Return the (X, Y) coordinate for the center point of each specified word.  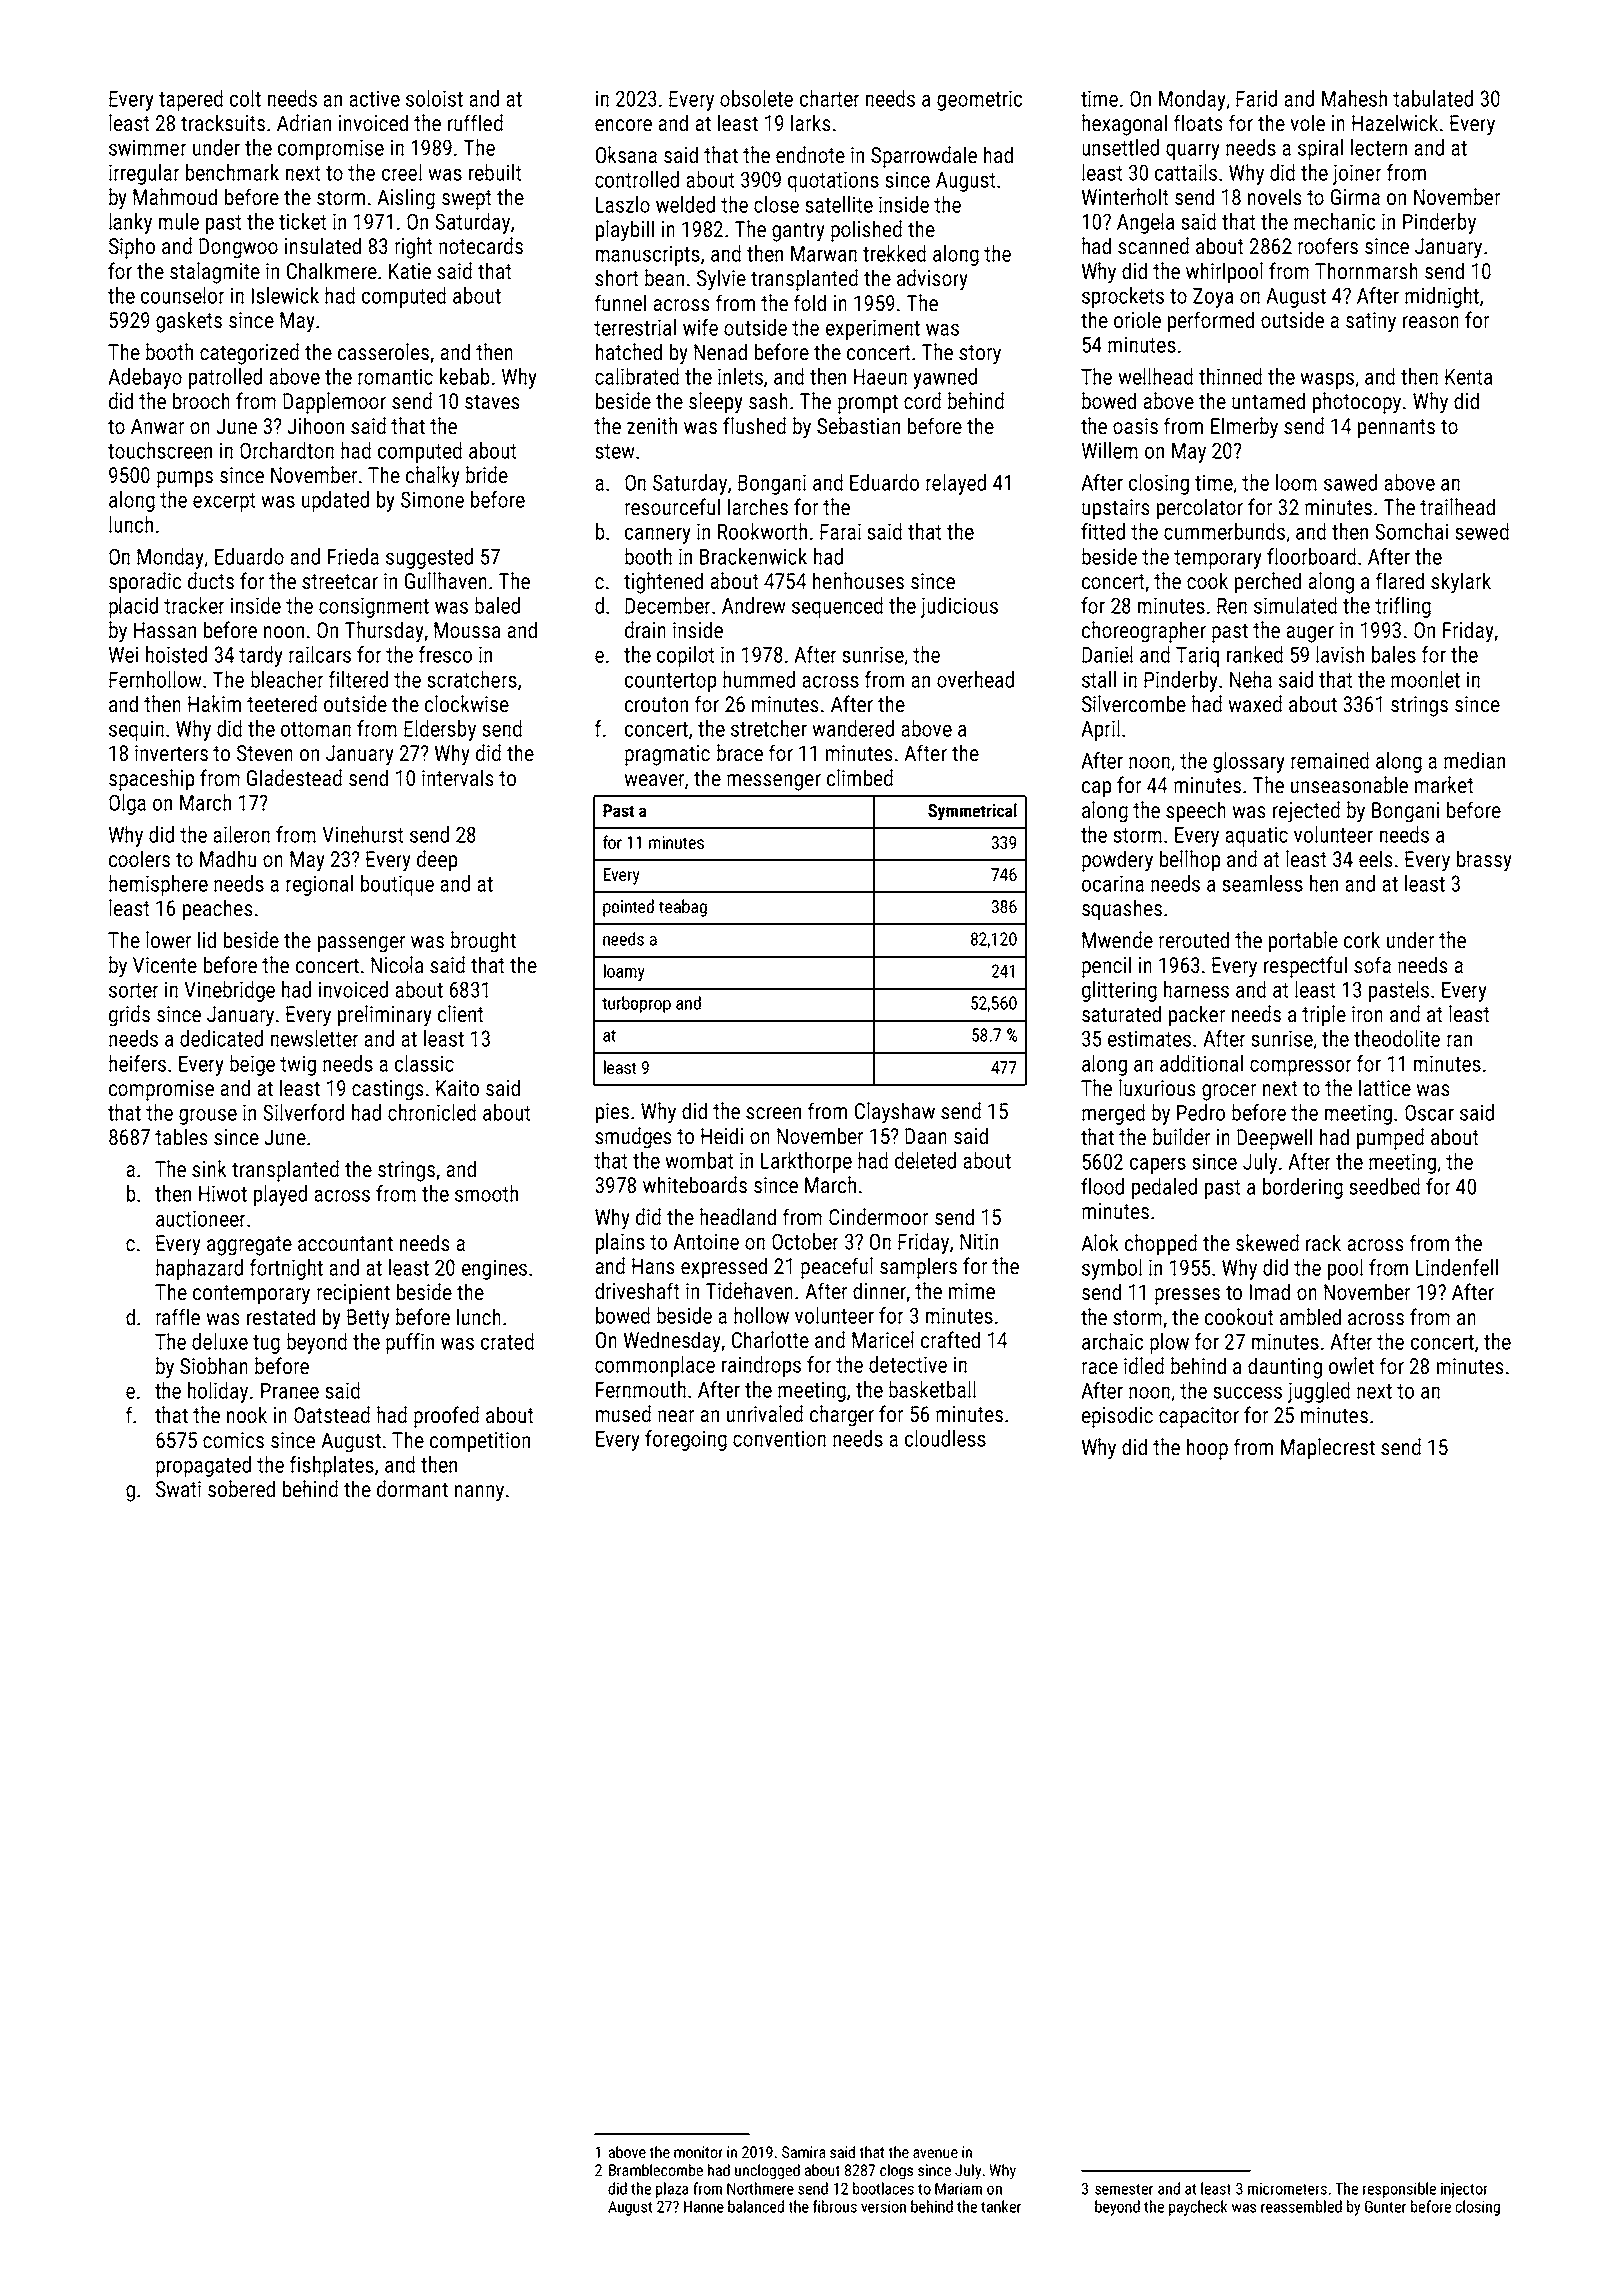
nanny (479, 1493)
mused (623, 1414)
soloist (434, 98)
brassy (1484, 861)
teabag (683, 908)
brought (483, 942)
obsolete (756, 98)
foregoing (686, 1440)
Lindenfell (1457, 1267)
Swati (178, 1489)
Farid (1256, 98)
